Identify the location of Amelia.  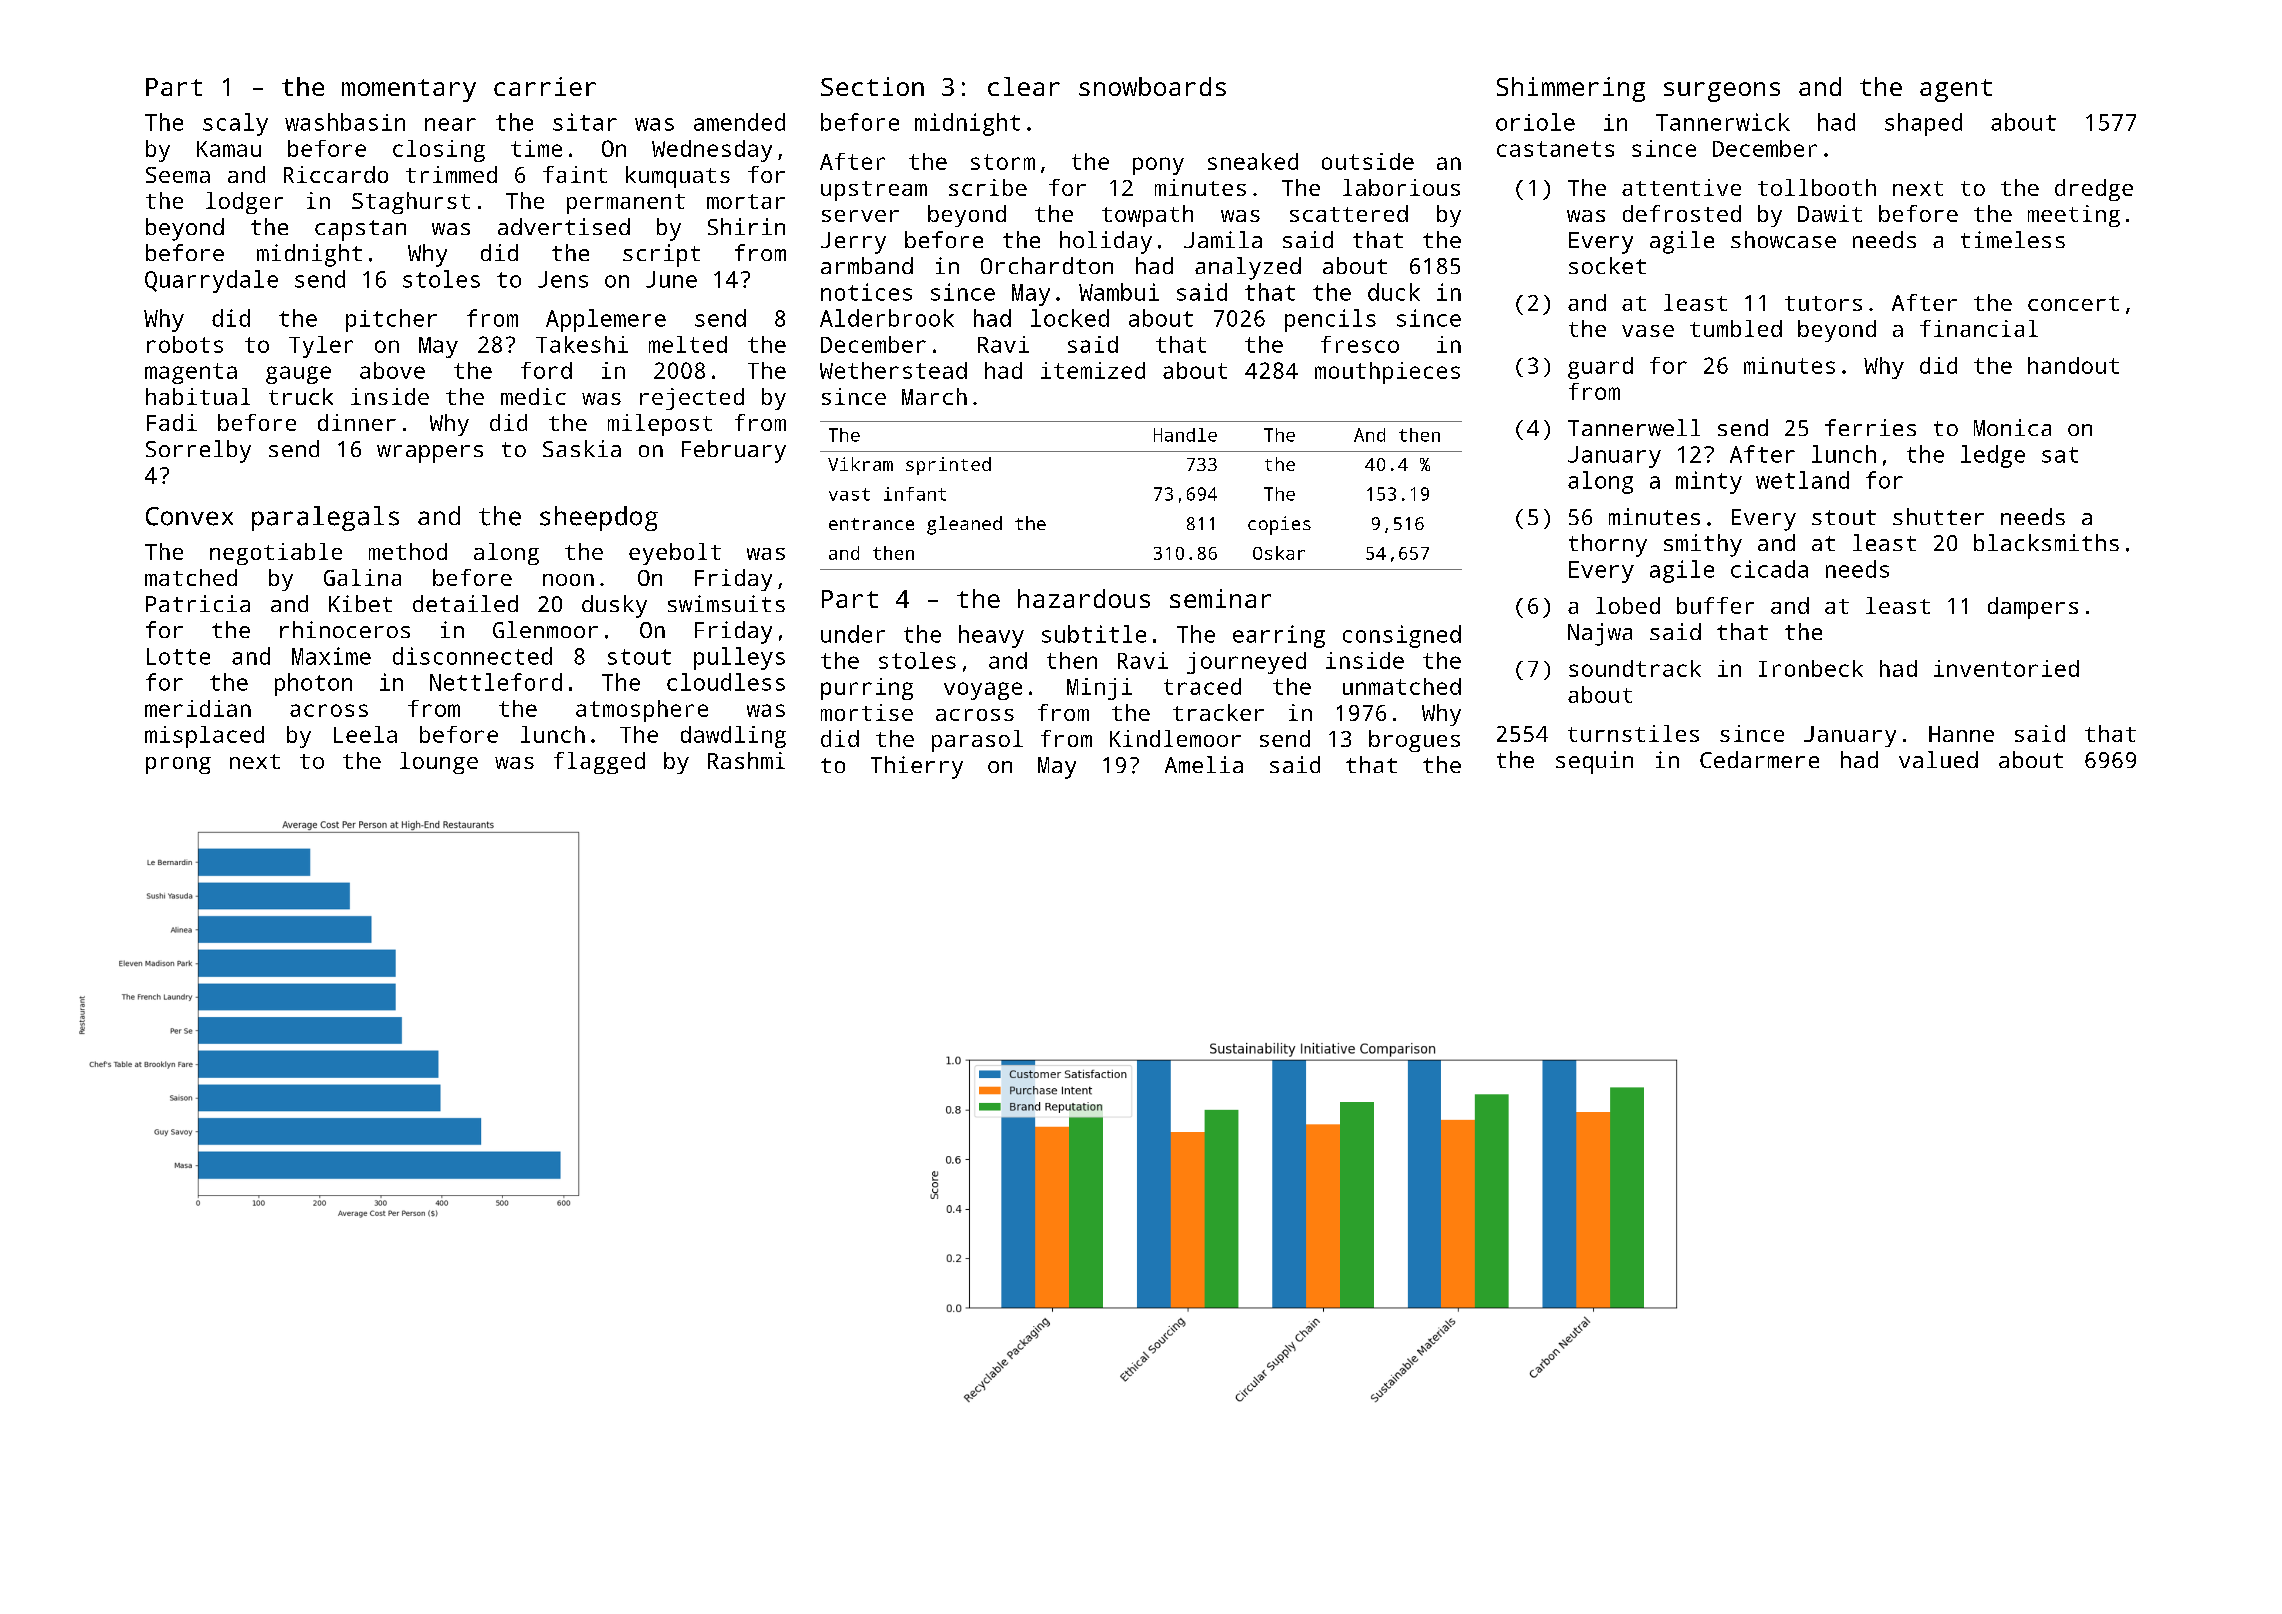
(1204, 764).
